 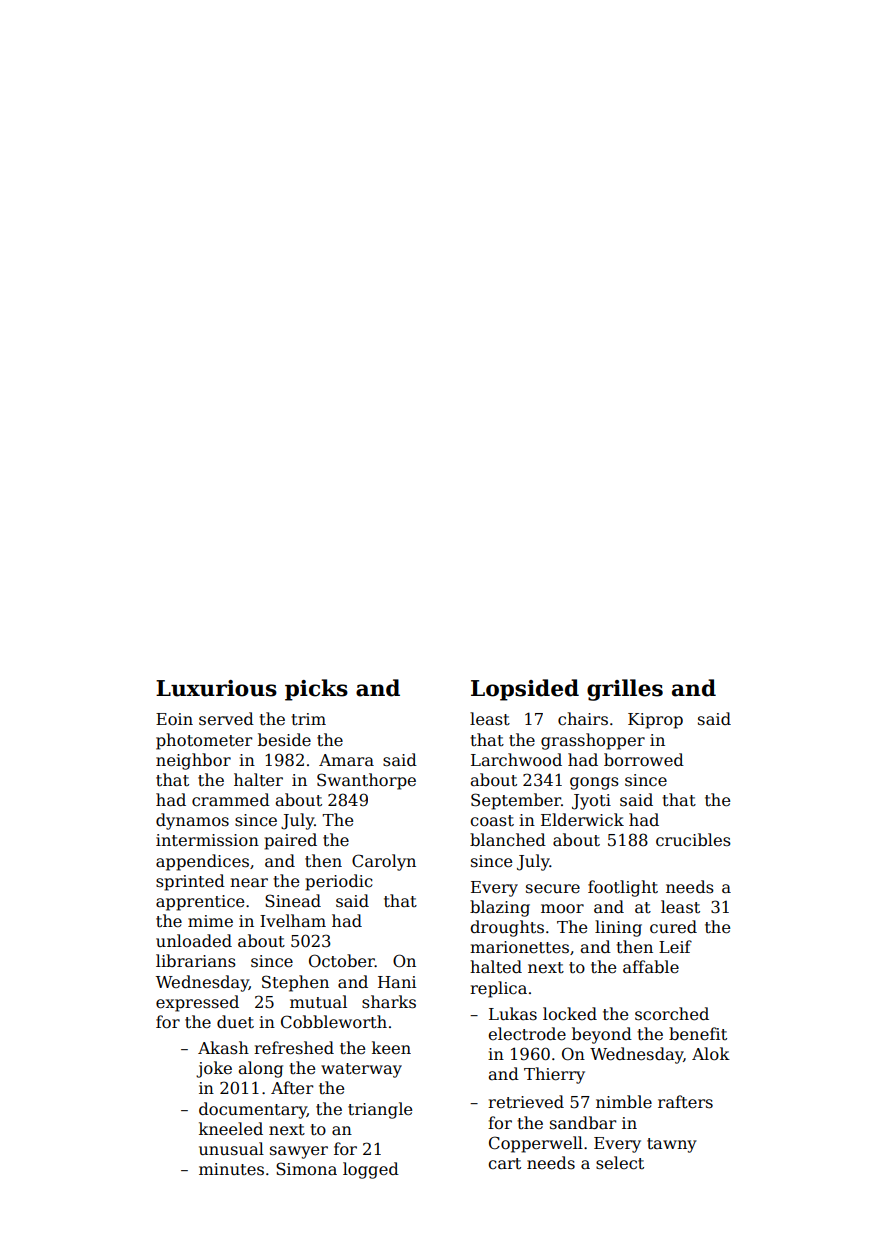 What do you see at coordinates (194, 940) in the screenshot?
I see `unloaded` at bounding box center [194, 940].
